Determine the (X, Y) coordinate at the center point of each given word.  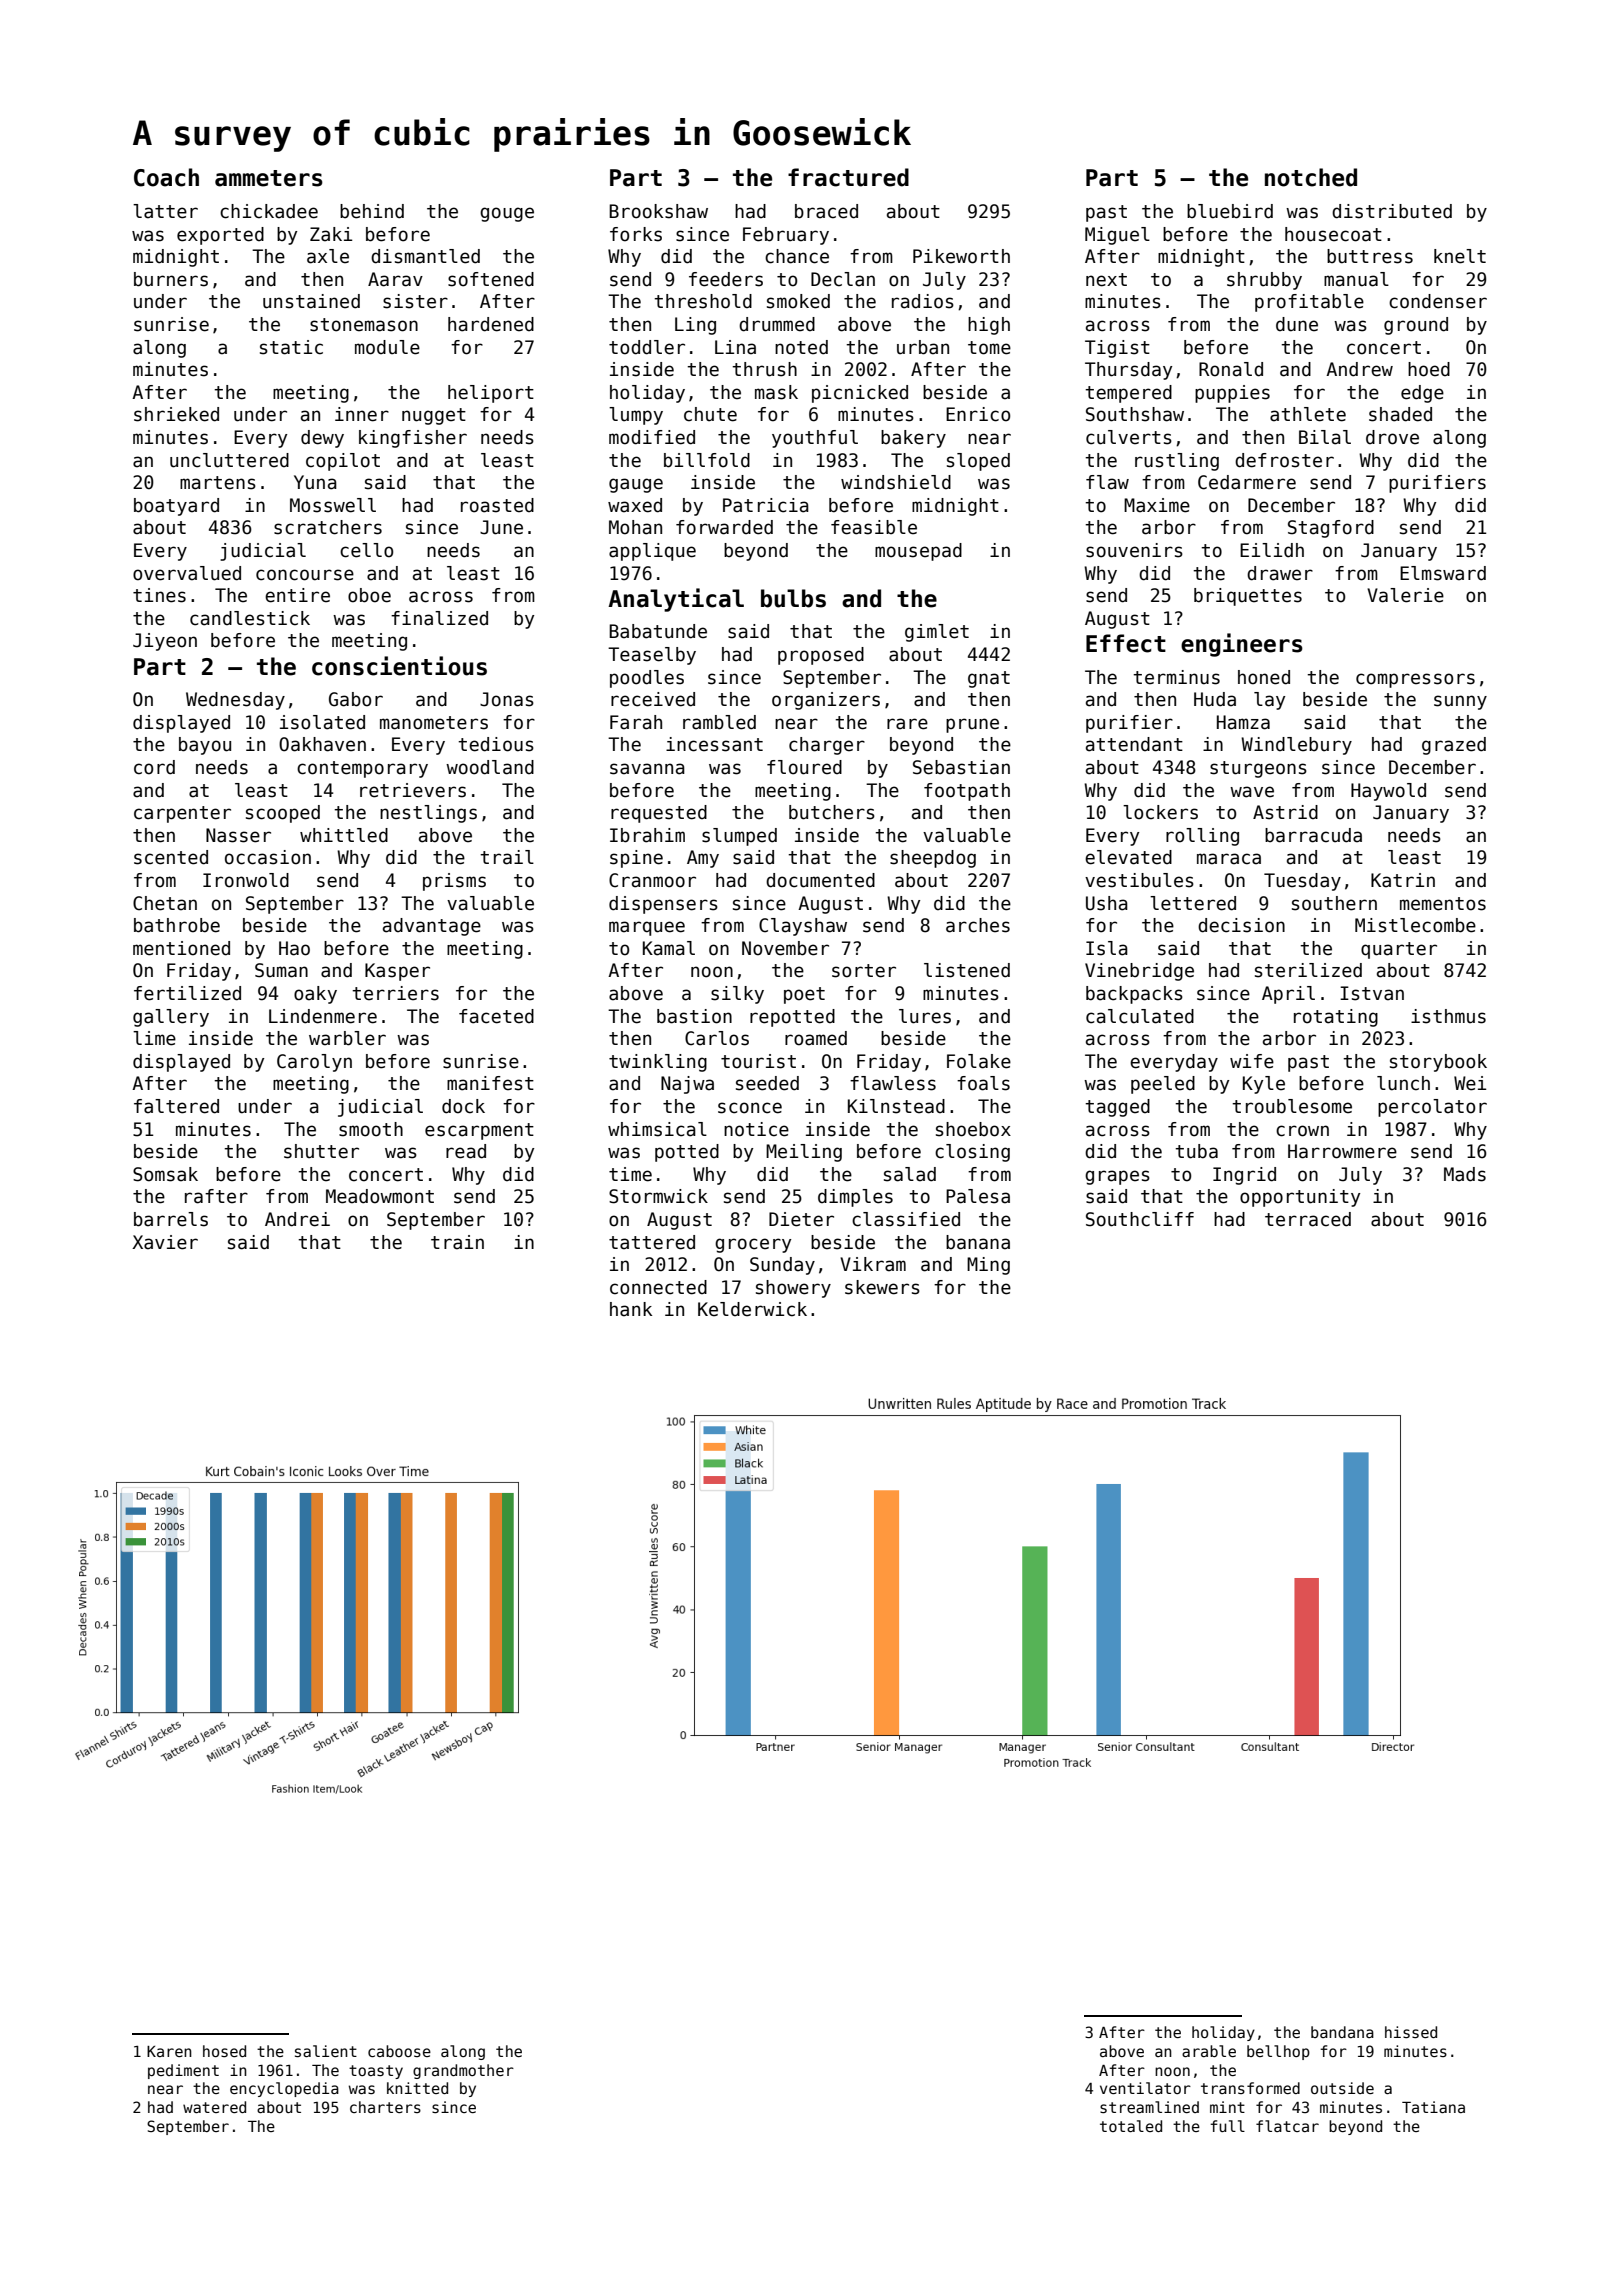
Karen (169, 2051)
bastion (694, 1016)
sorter (864, 971)
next (1106, 280)
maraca (1229, 859)
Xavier (165, 1242)
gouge (507, 214)
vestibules (1139, 880)
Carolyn (314, 1063)
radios (923, 301)
